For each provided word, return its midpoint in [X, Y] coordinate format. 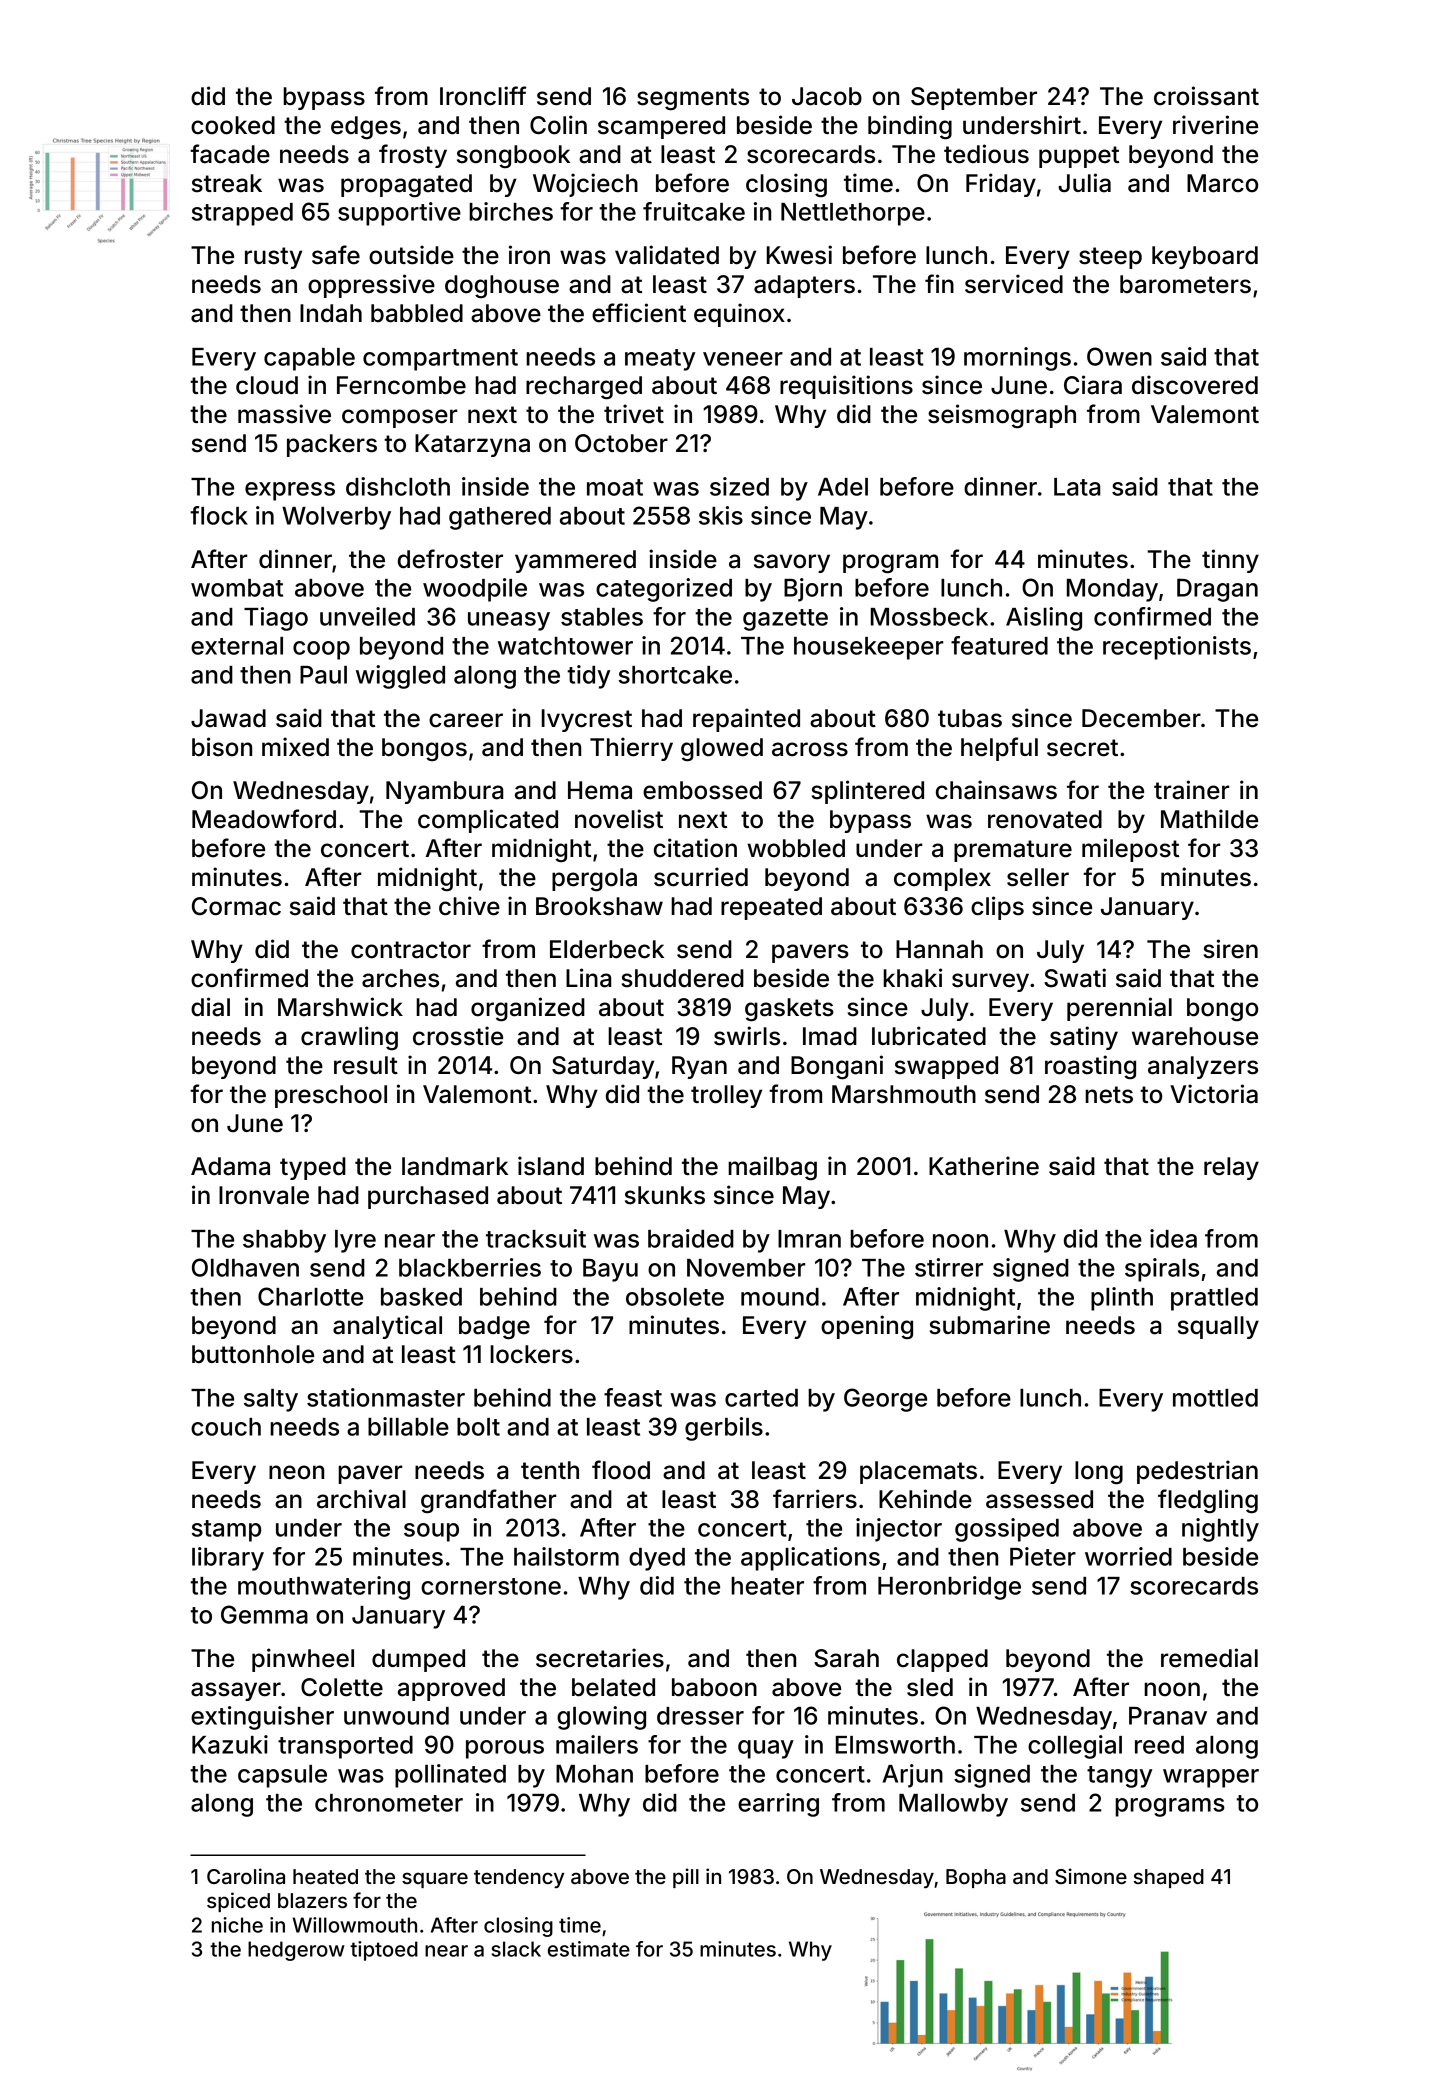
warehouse [1195, 1036]
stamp [226, 1531]
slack [516, 1949]
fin [939, 283]
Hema [600, 790]
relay [1231, 1168]
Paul [323, 675]
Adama [230, 1166]
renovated [1045, 819]
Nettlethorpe [853, 214]
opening [867, 1327]
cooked [233, 125]
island [551, 1166]
